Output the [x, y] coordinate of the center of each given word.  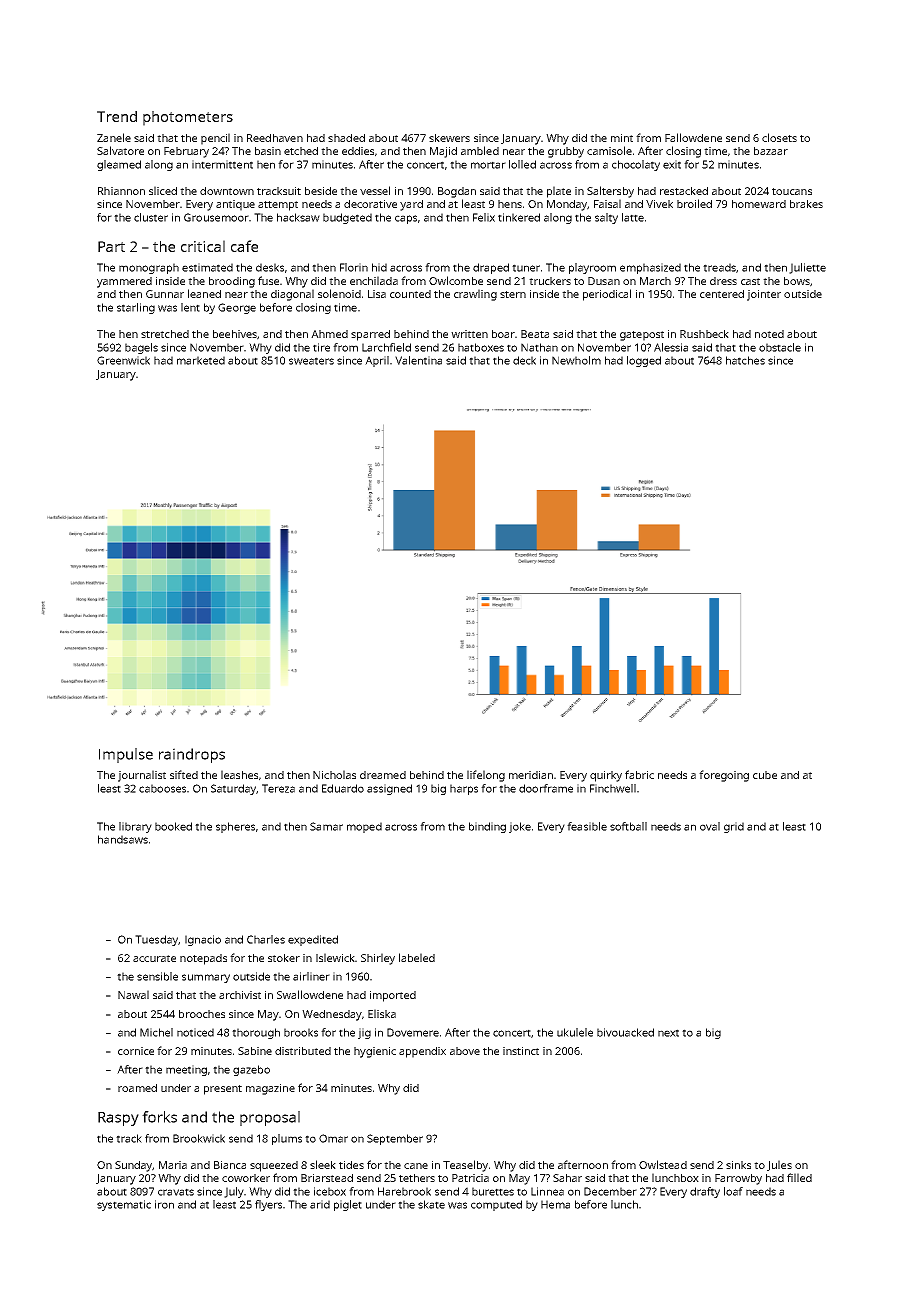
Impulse [126, 755]
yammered [124, 282]
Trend [117, 116]
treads [719, 267]
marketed [201, 360]
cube [765, 775]
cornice [136, 1051]
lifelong [486, 776]
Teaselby [465, 1166]
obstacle [780, 347]
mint [622, 138]
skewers [449, 138]
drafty [705, 1192]
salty [606, 218]
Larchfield [386, 347]
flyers [268, 1205]
